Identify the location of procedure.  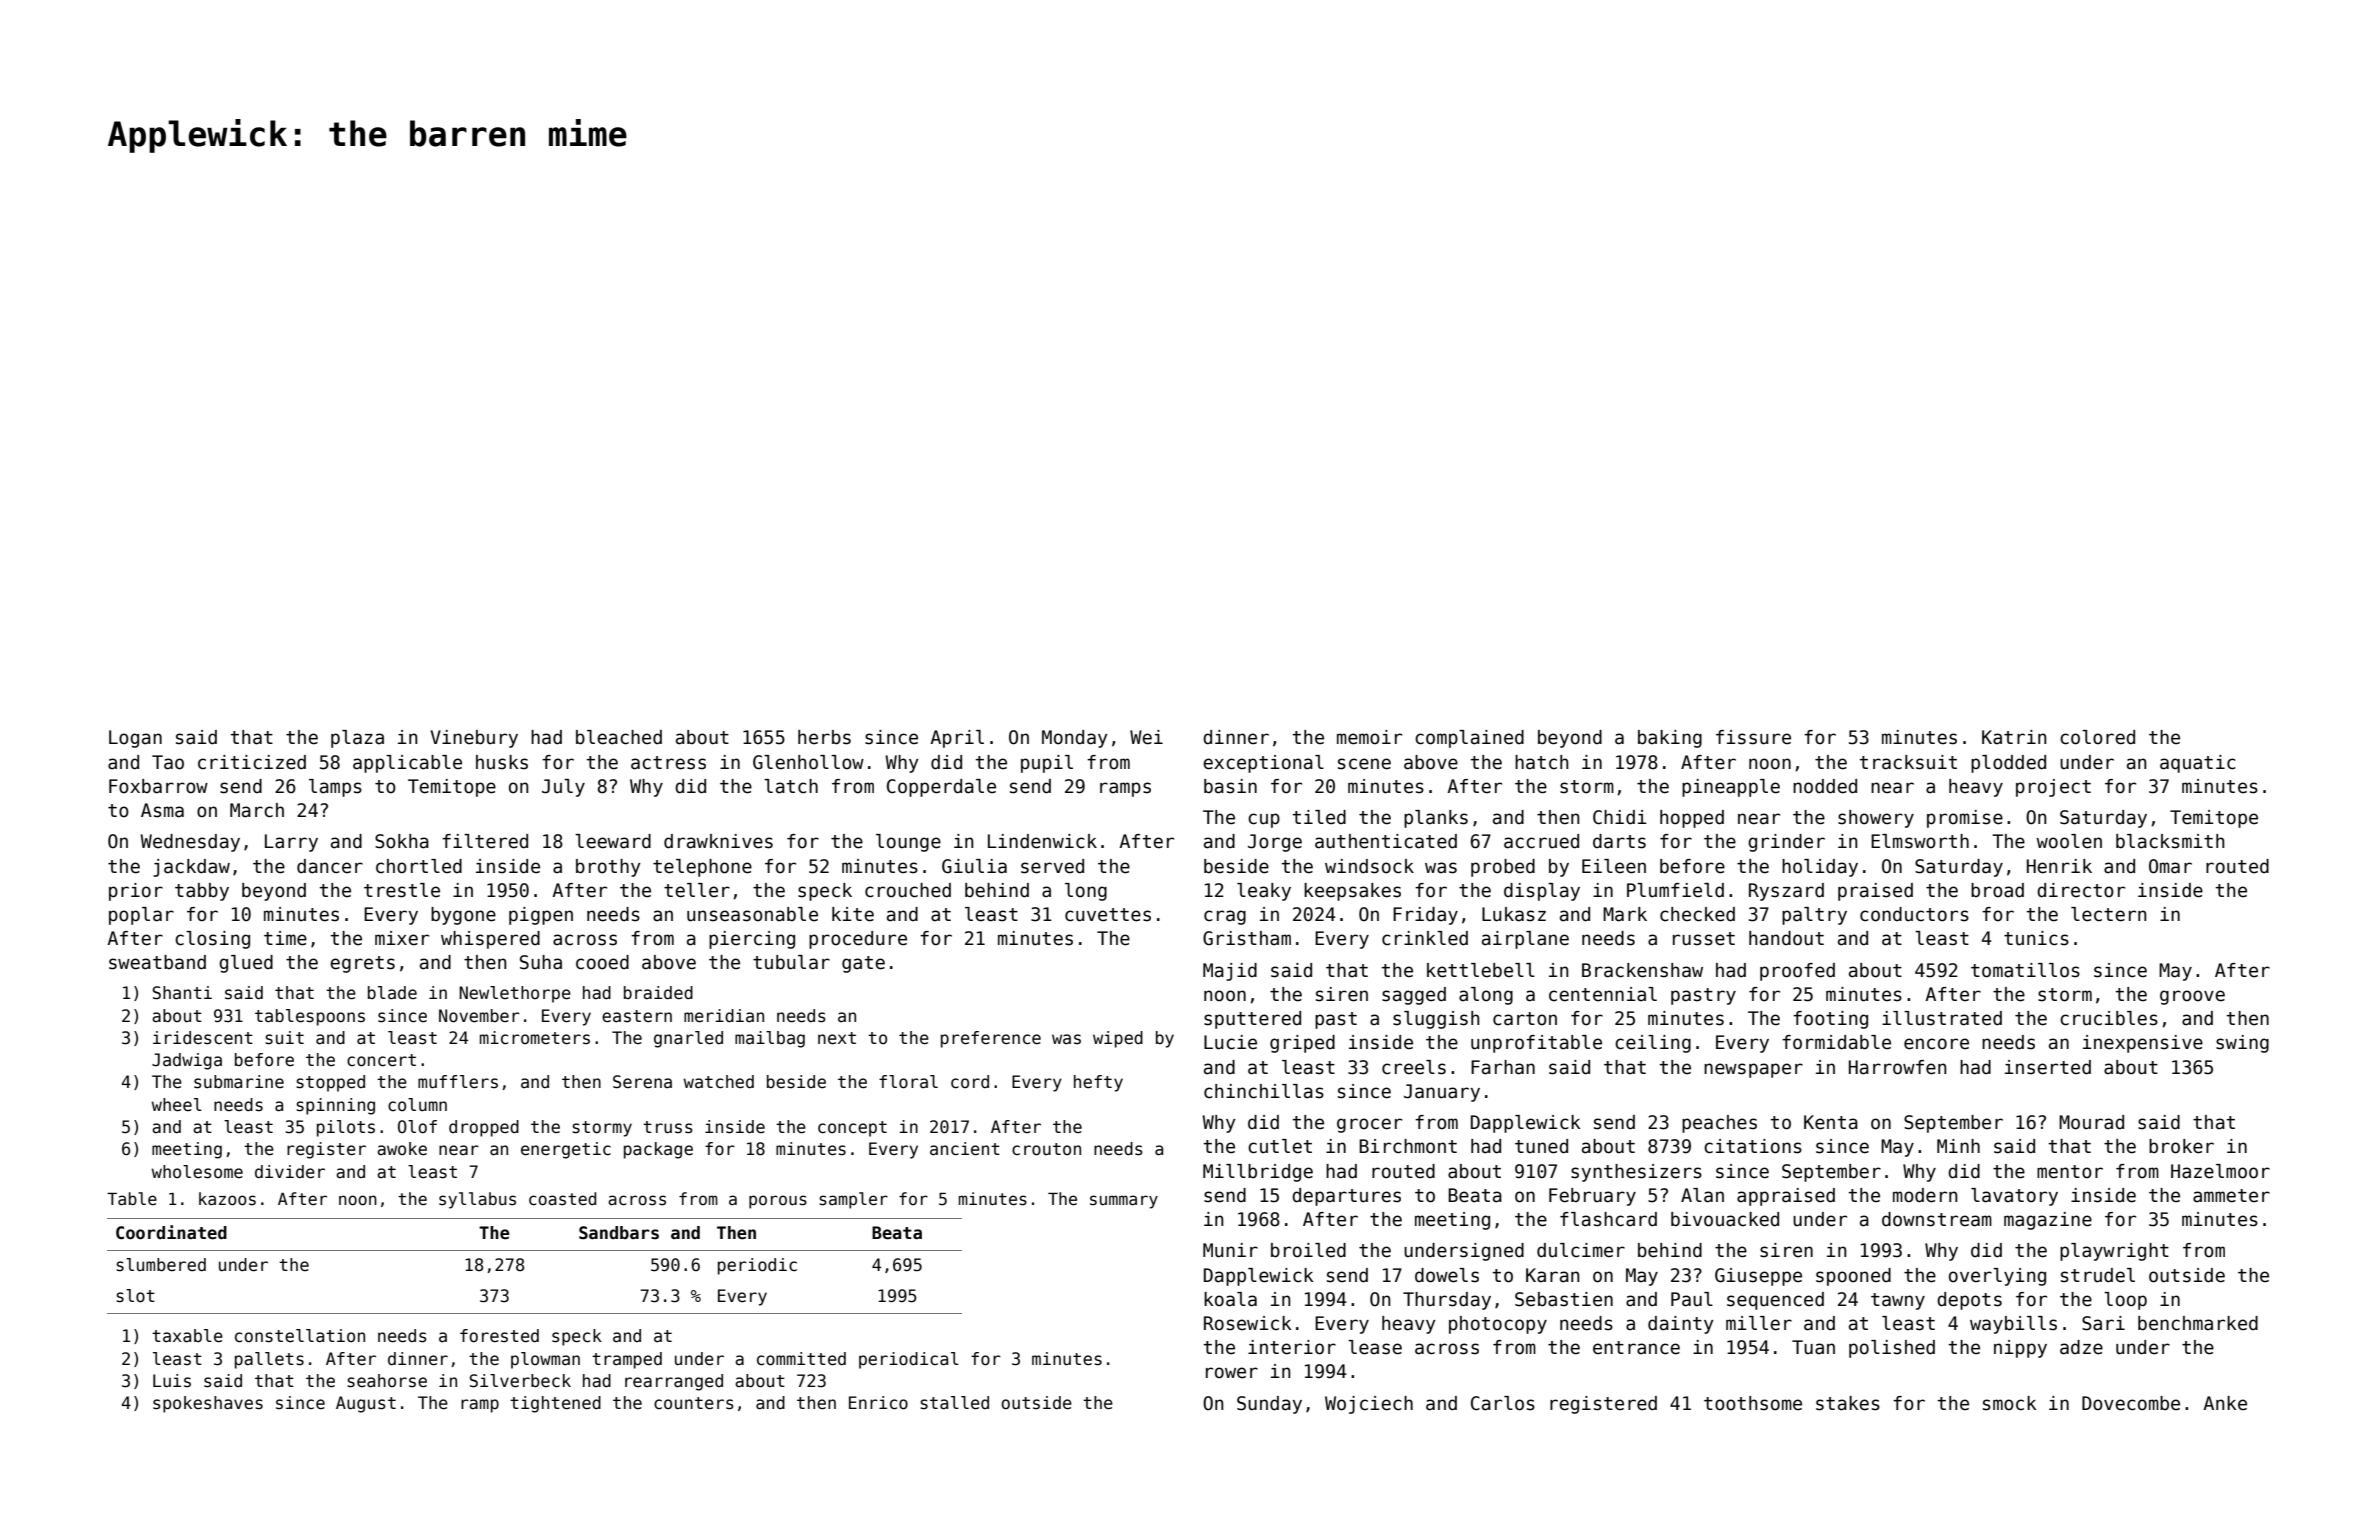
(858, 940).
